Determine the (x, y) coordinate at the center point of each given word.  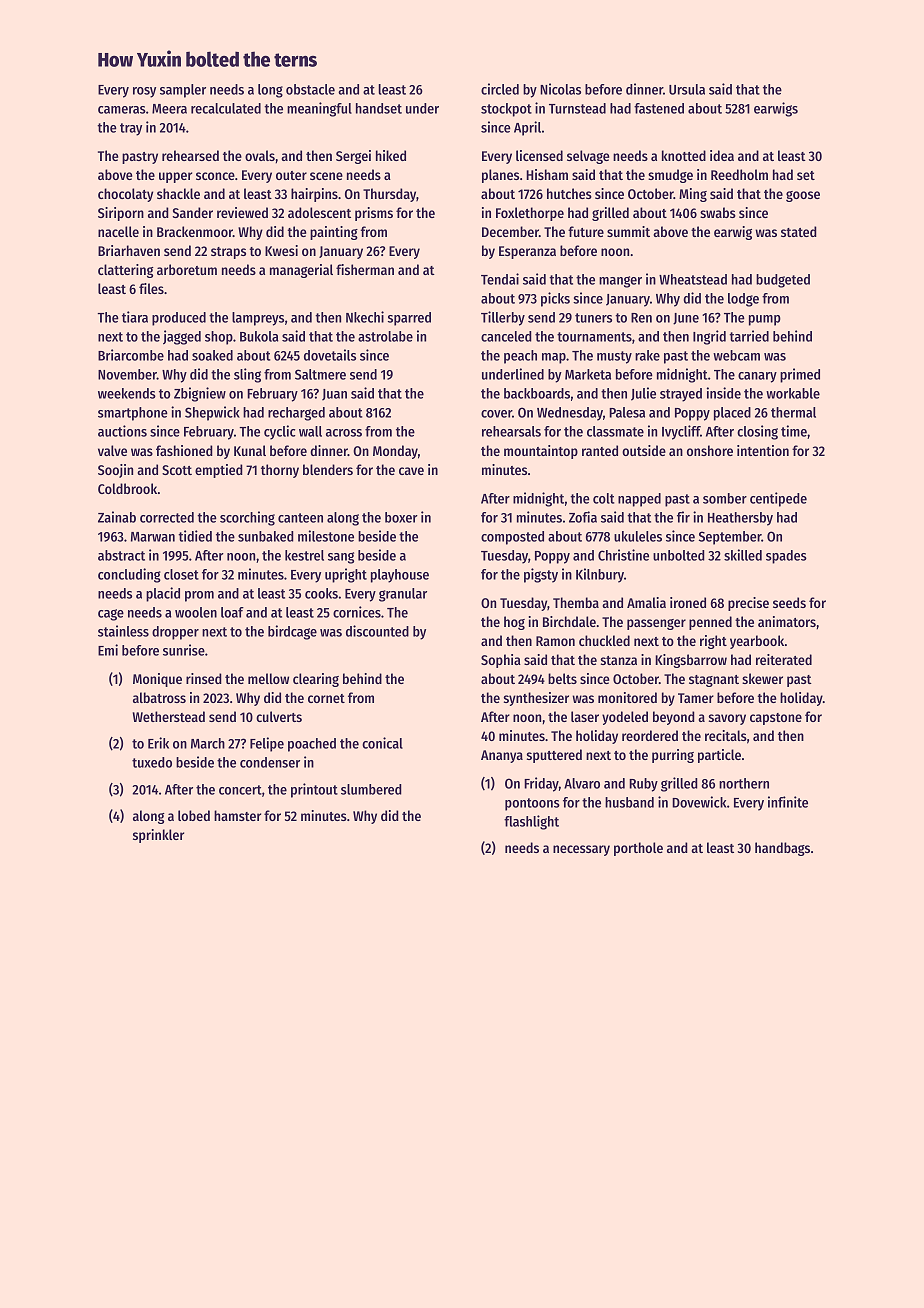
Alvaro (582, 783)
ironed (688, 602)
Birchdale (569, 621)
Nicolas (560, 89)
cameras (122, 110)
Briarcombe (131, 355)
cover (496, 414)
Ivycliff (681, 432)
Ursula (687, 89)
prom (199, 596)
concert (240, 790)
